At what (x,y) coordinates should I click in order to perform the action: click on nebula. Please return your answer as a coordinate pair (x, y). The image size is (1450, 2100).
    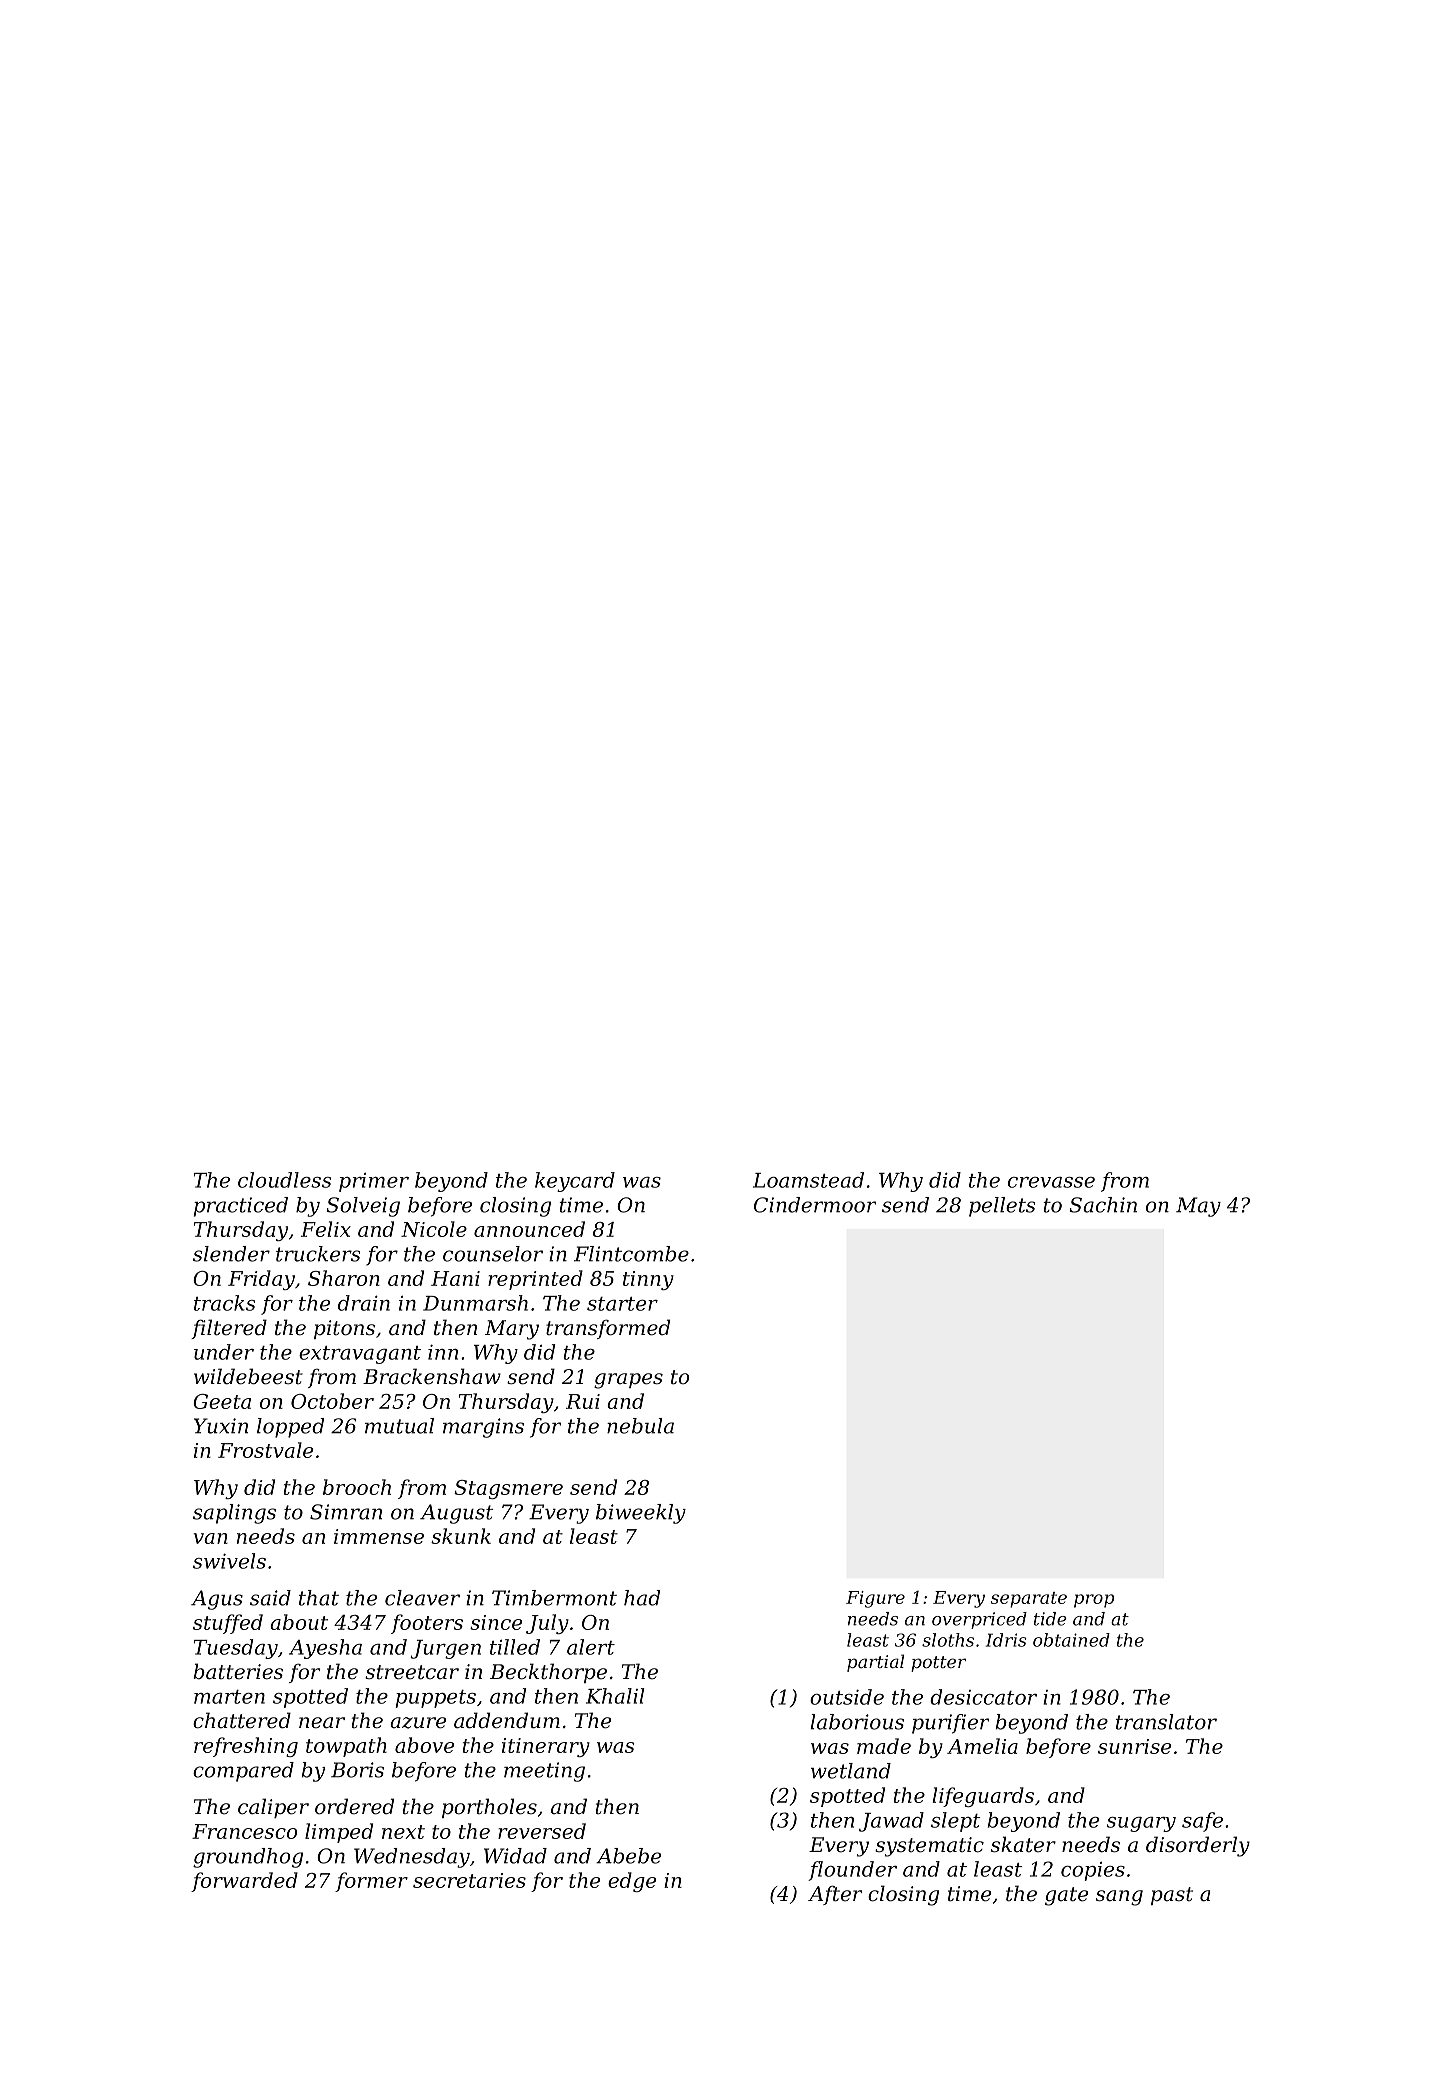
    Looking at the image, I should click on (640, 1426).
